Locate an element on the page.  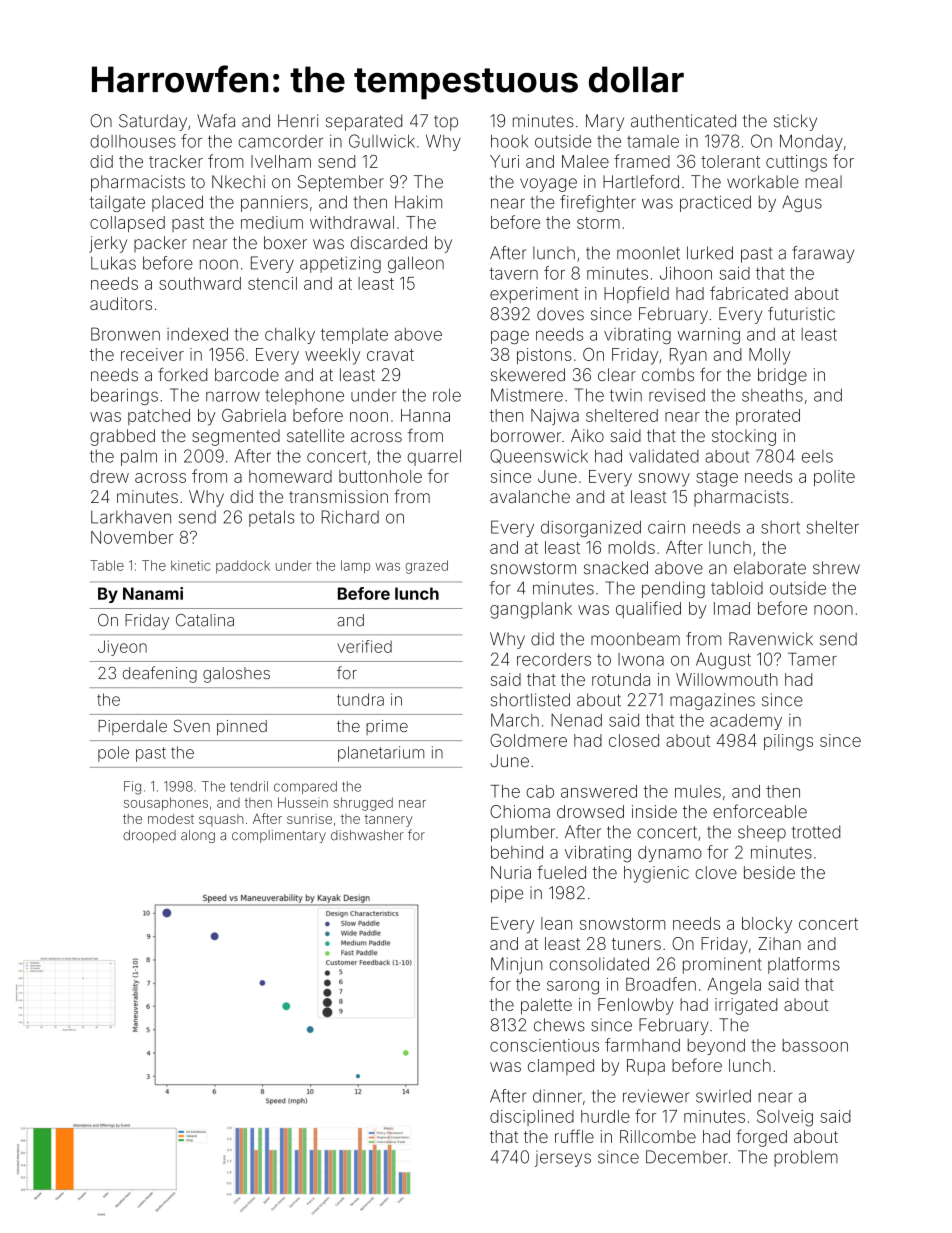
recorders is located at coordinates (554, 659).
